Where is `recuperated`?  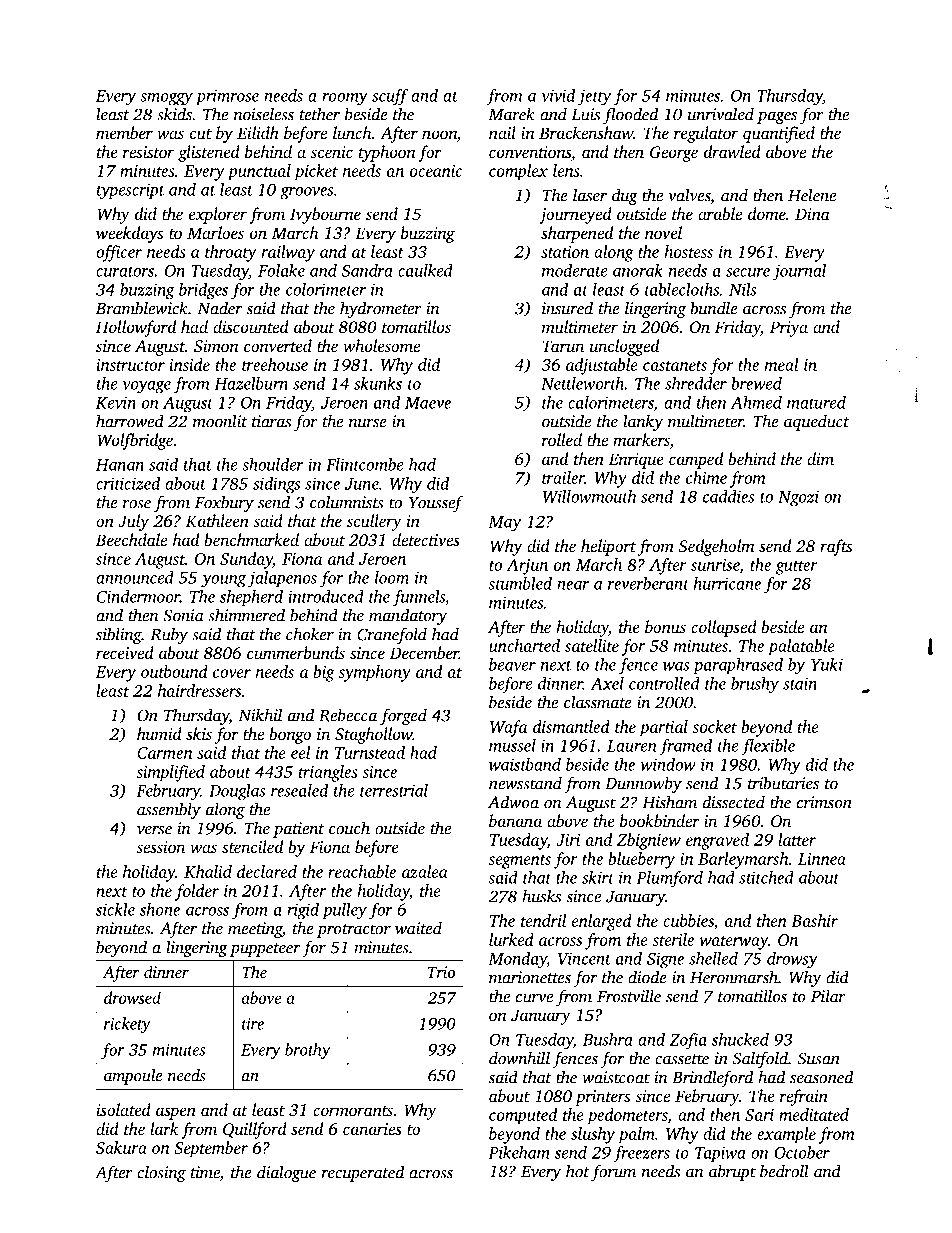
recuperated is located at coordinates (362, 1173).
